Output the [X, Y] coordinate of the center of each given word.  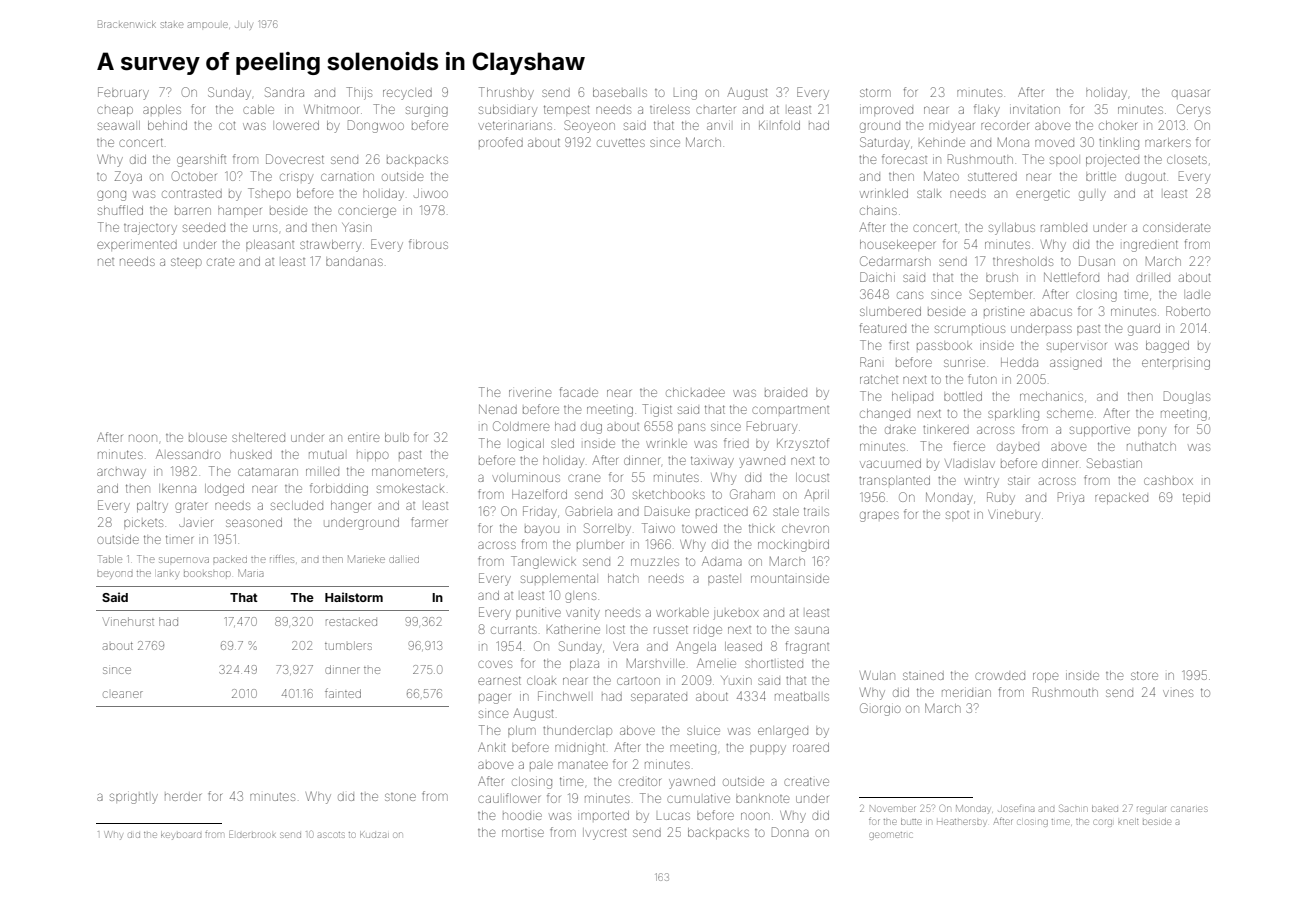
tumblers [348, 645]
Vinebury [1014, 516]
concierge [367, 212]
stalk [929, 193]
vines [1178, 693]
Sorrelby [607, 529]
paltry [152, 507]
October [194, 176]
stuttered [992, 177]
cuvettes [621, 142]
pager [494, 698]
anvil [718, 126]
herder [183, 797]
